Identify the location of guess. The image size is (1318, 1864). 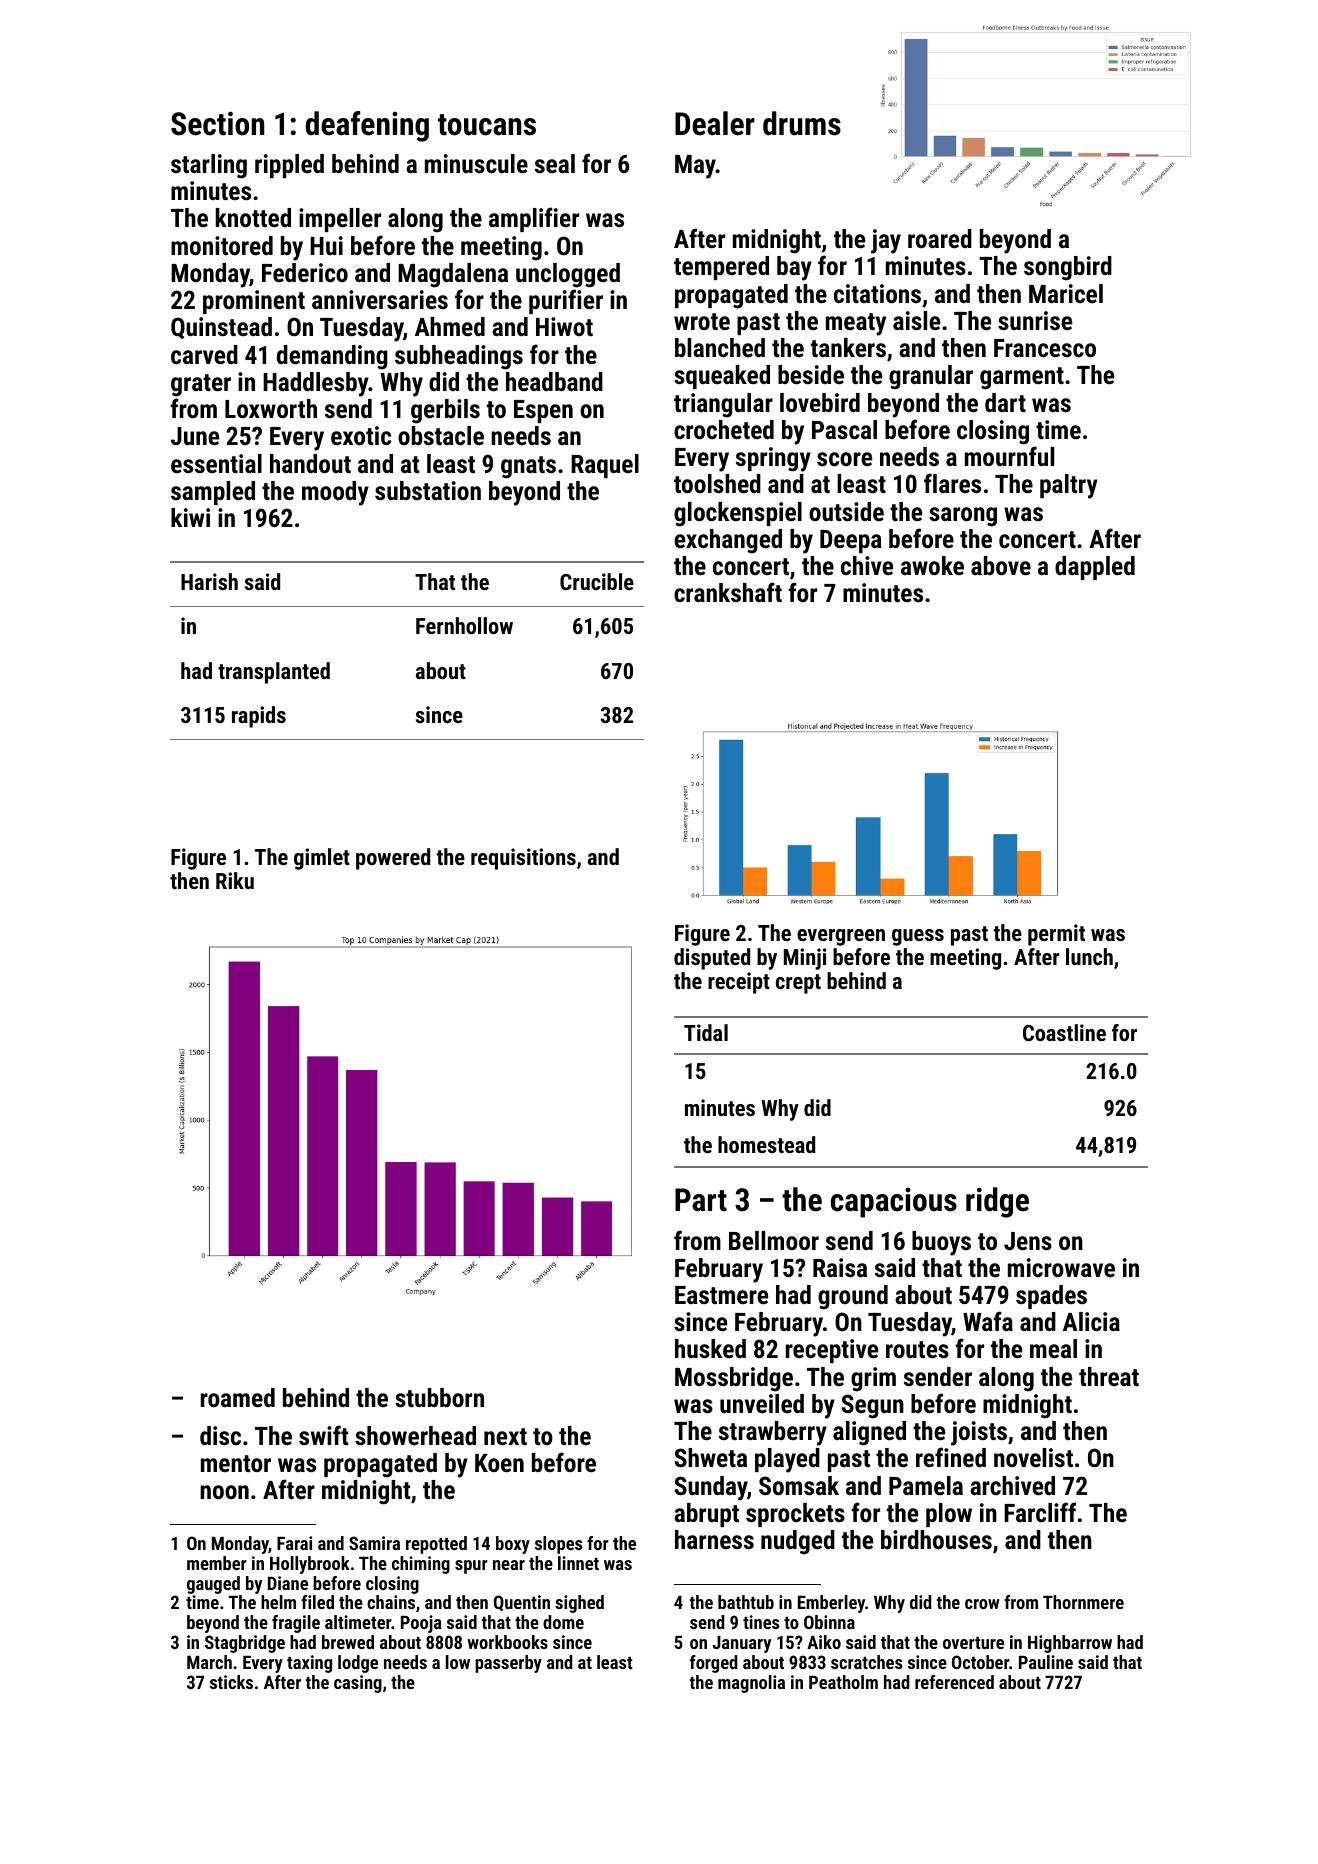
(918, 937).
